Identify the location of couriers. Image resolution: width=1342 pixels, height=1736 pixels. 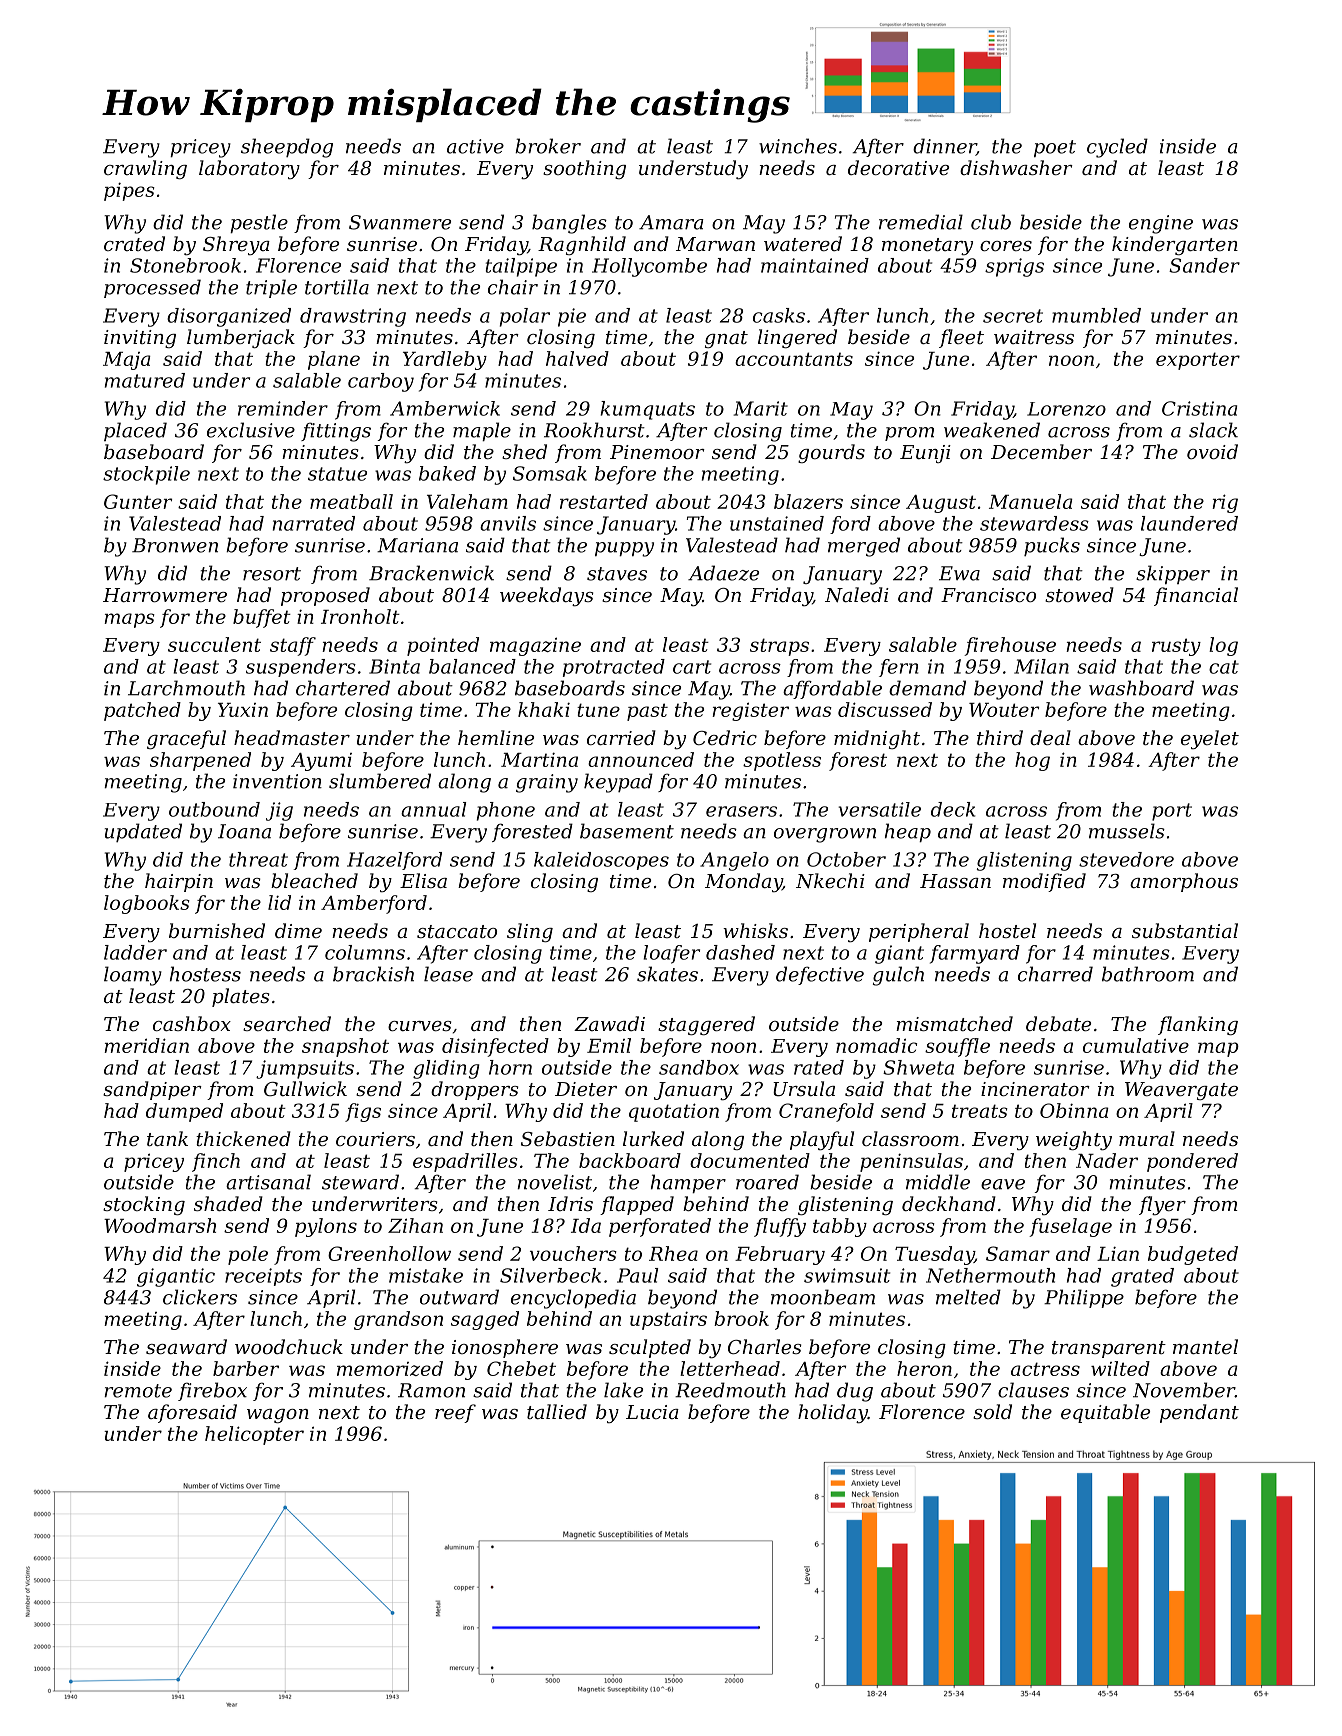
(375, 1139).
